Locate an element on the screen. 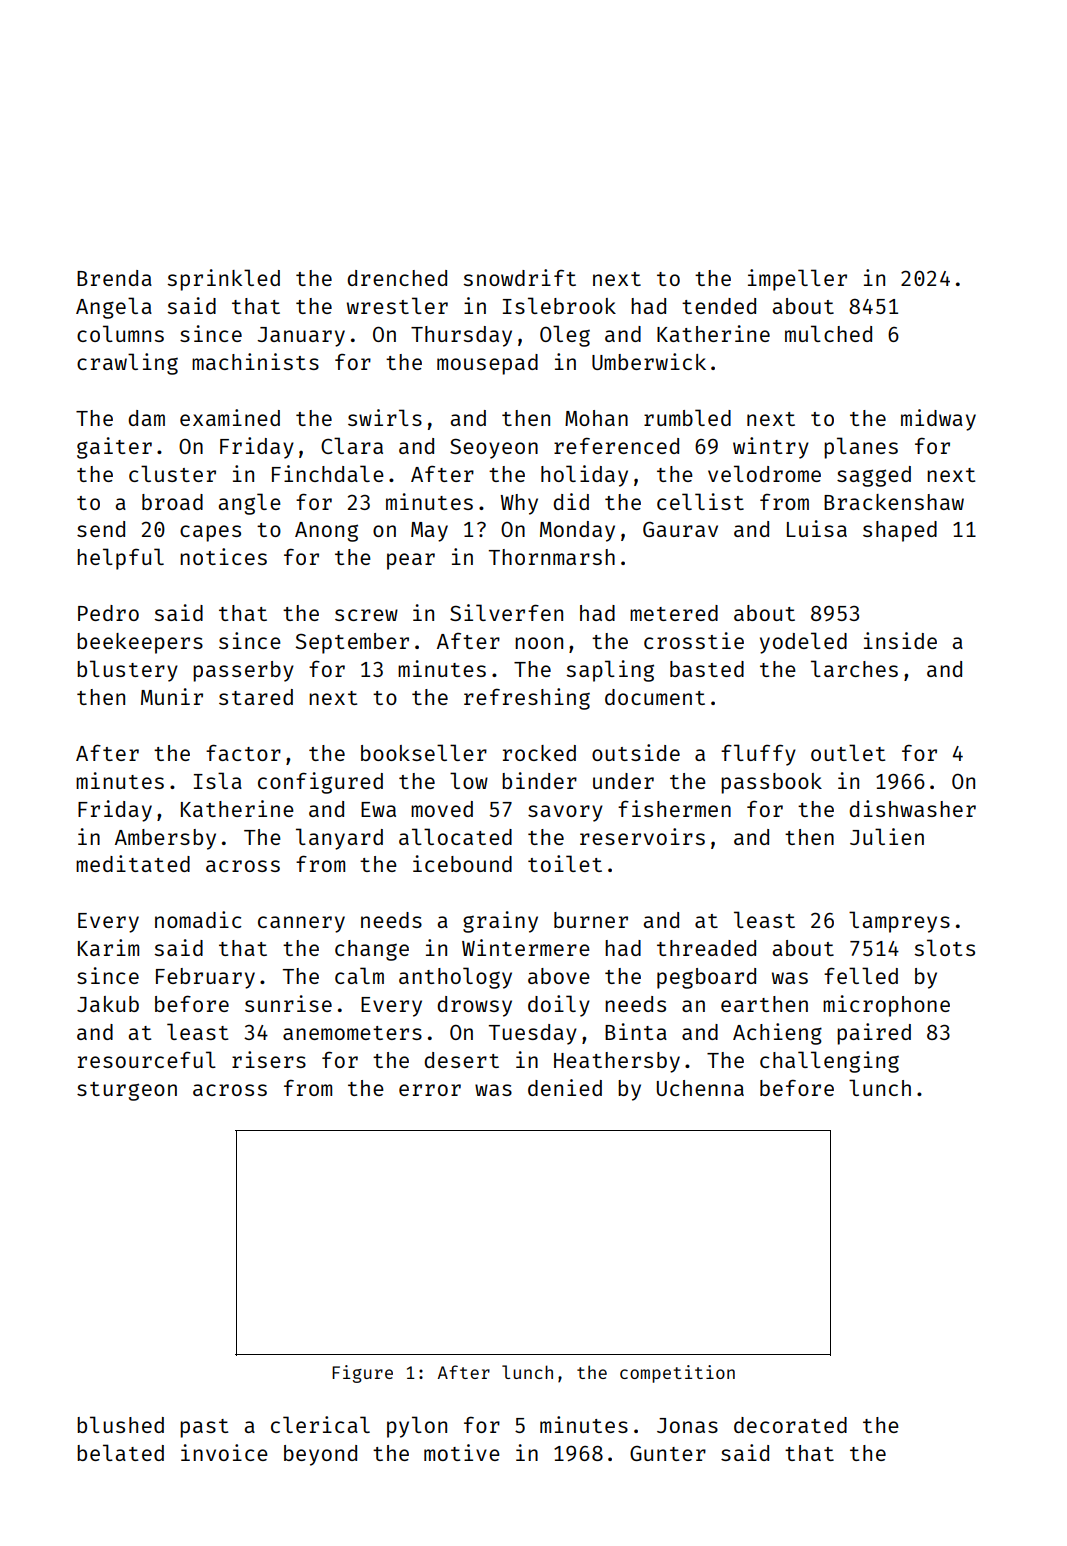  invoice is located at coordinates (224, 1452).
